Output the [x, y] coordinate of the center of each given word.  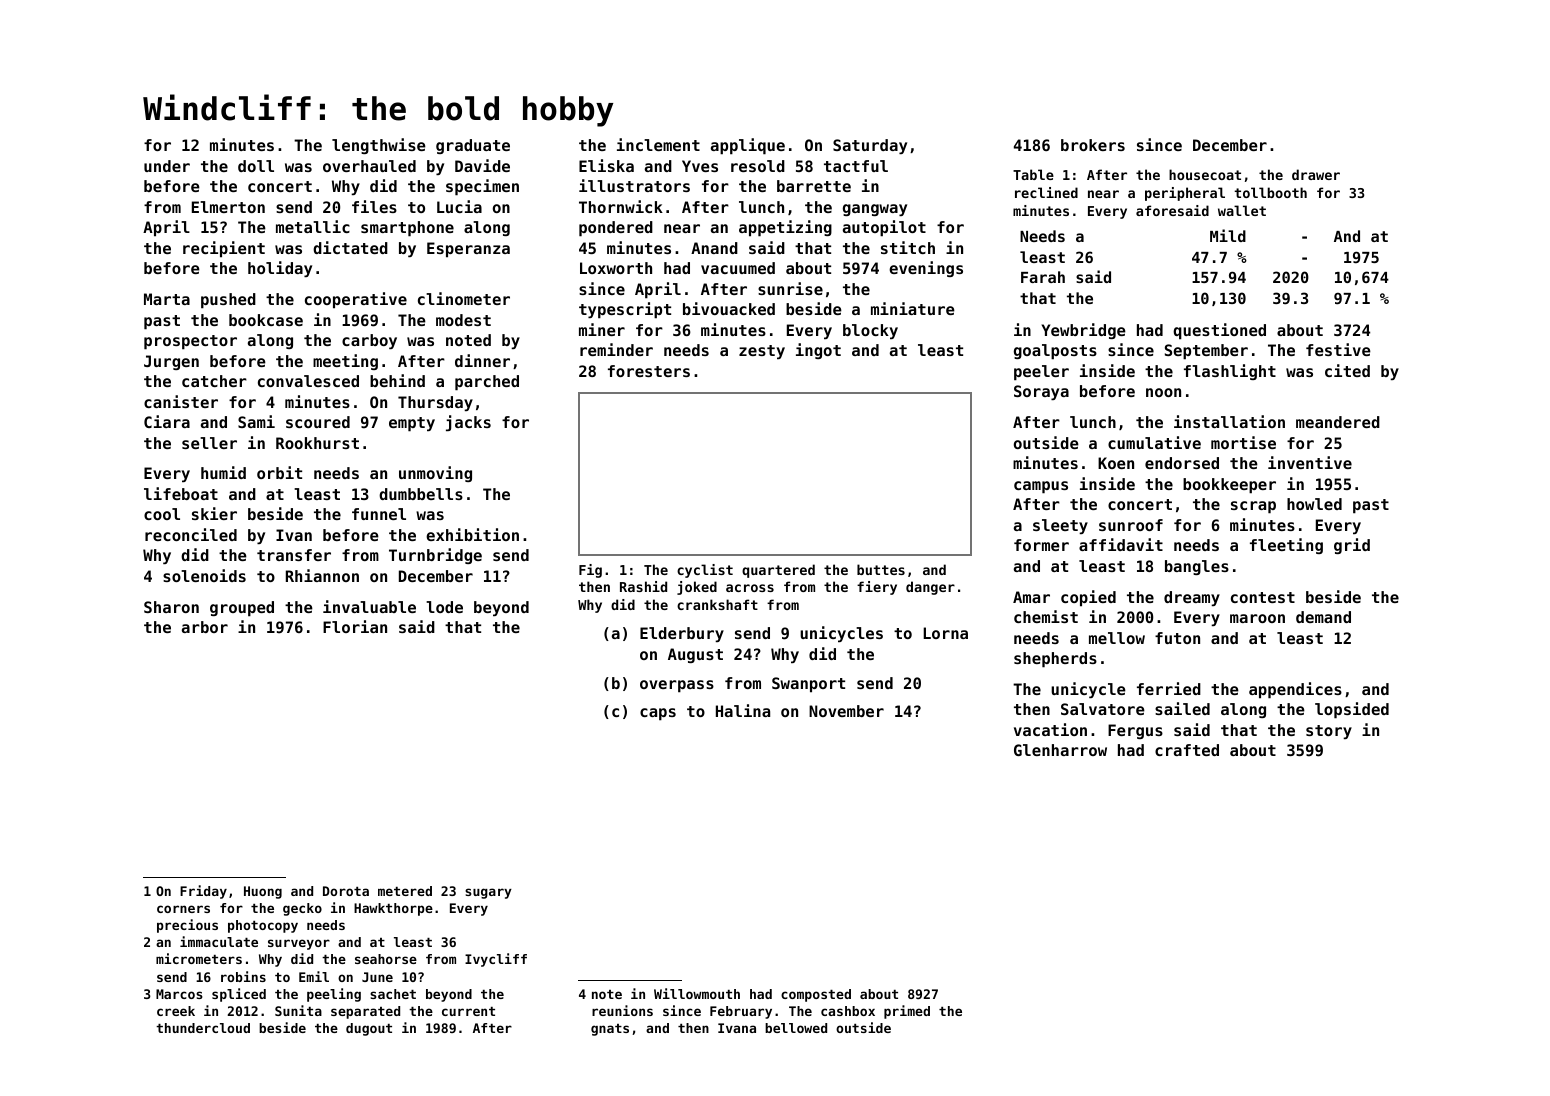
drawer [1316, 174]
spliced [239, 995]
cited [1347, 370]
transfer [294, 555]
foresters [649, 371]
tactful [856, 166]
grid [1352, 546]
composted [816, 995]
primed [907, 1012]
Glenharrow [1060, 750]
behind [397, 380]
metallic [313, 226]
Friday [203, 892]
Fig [590, 571]
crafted [1187, 750]
